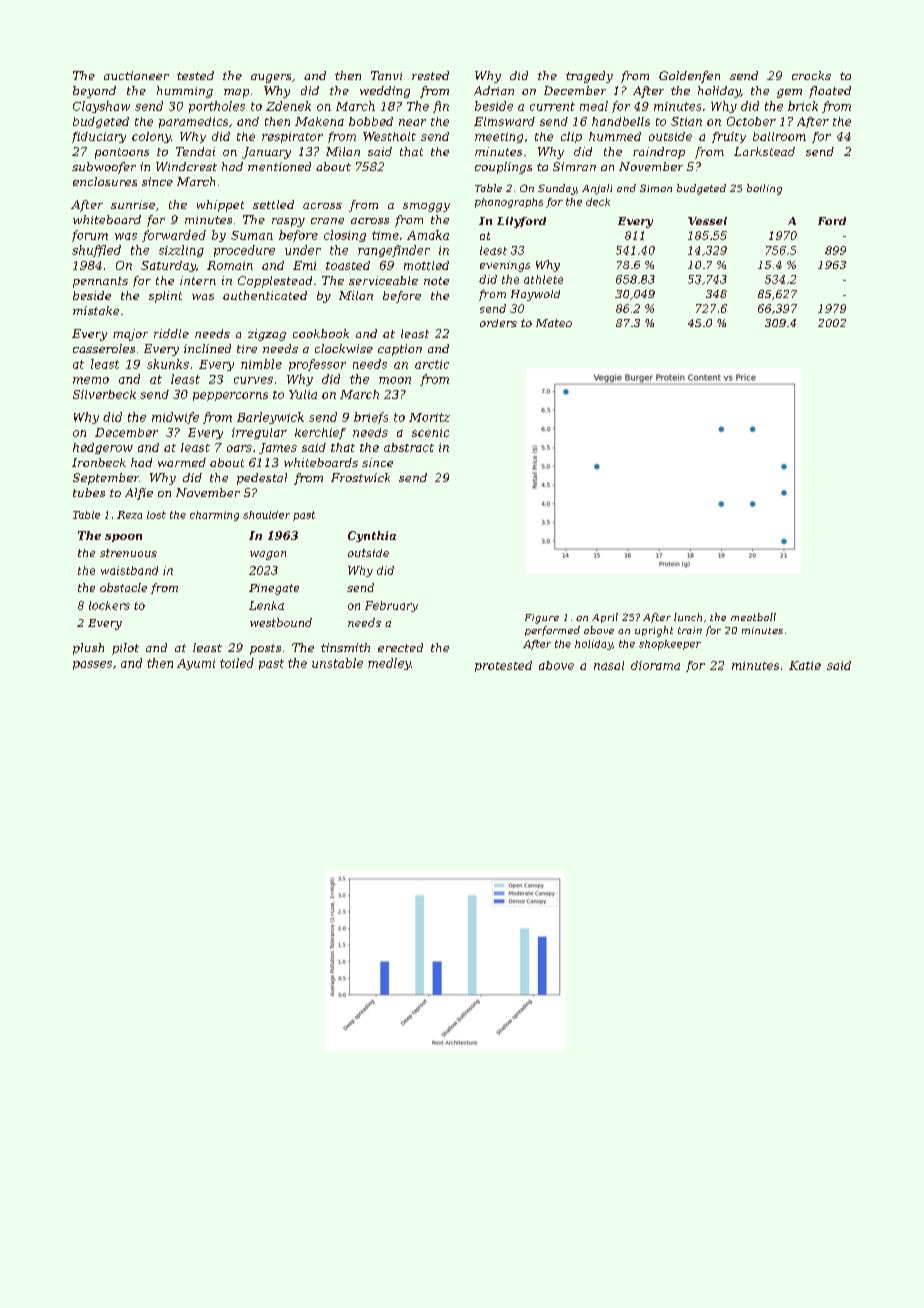  What do you see at coordinates (92, 665) in the screenshot?
I see `passes` at bounding box center [92, 665].
